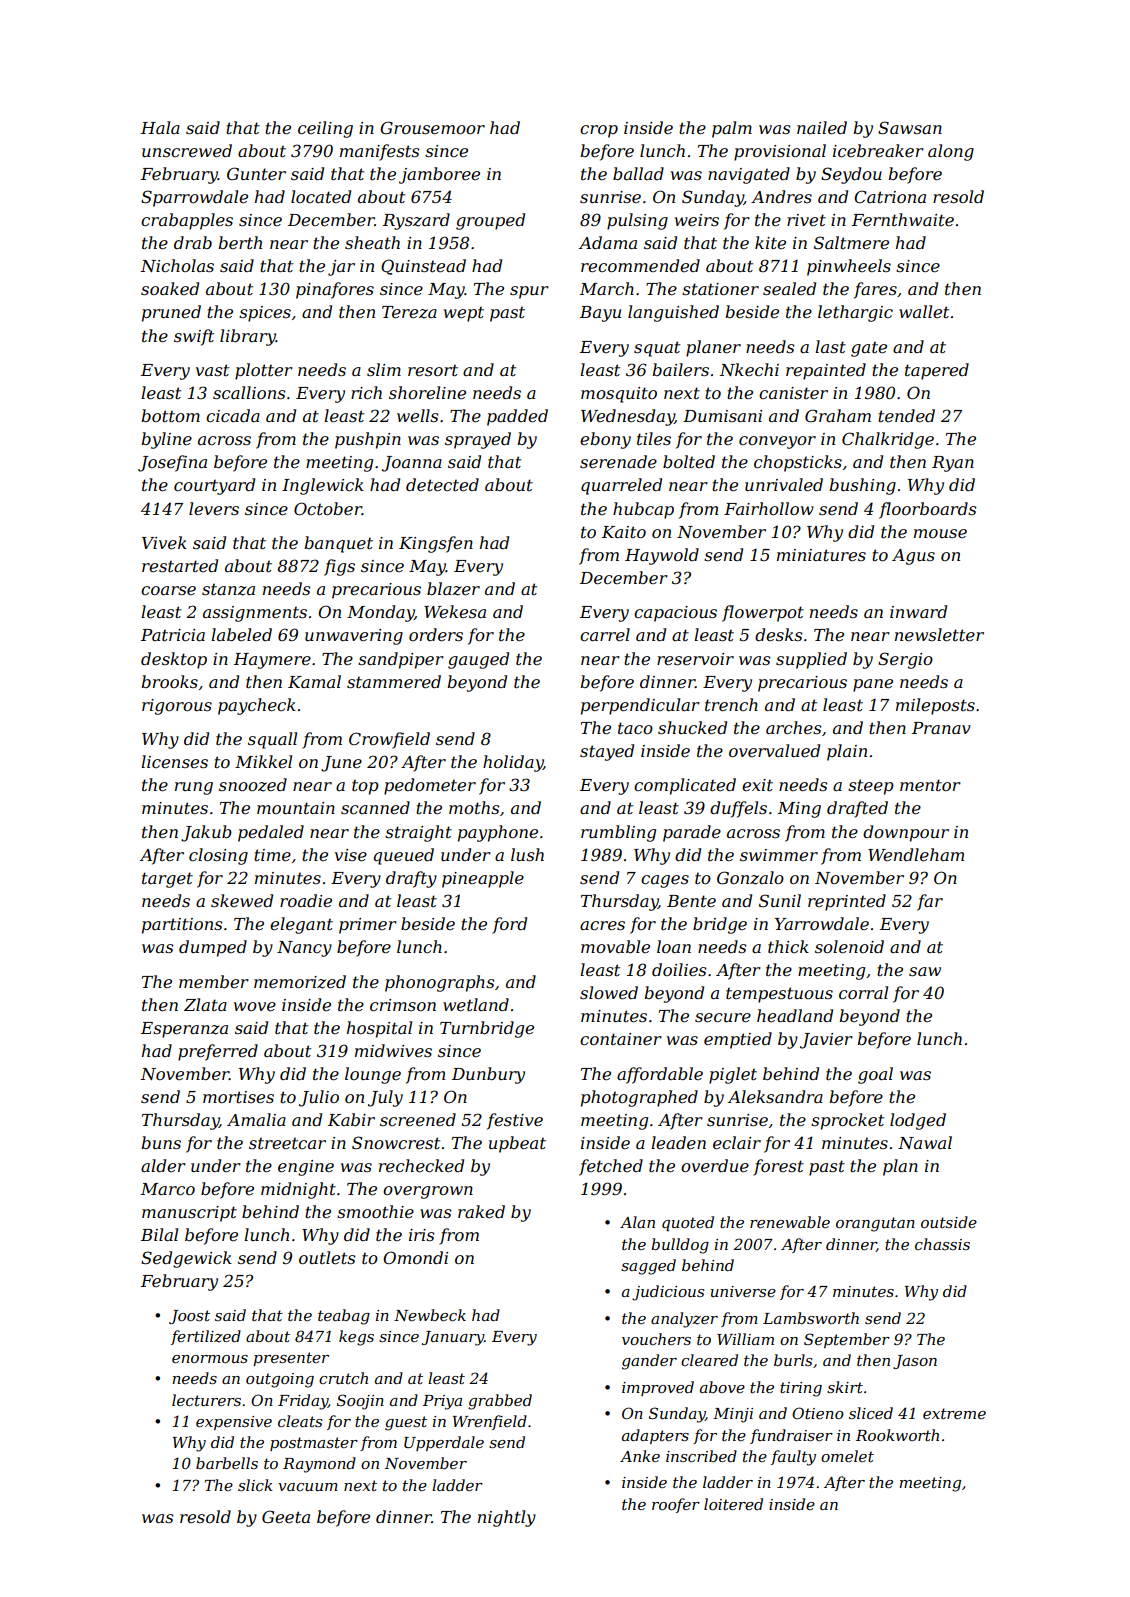 The width and height of the page is (1130, 1597). I want to click on sprocket, so click(847, 1121).
